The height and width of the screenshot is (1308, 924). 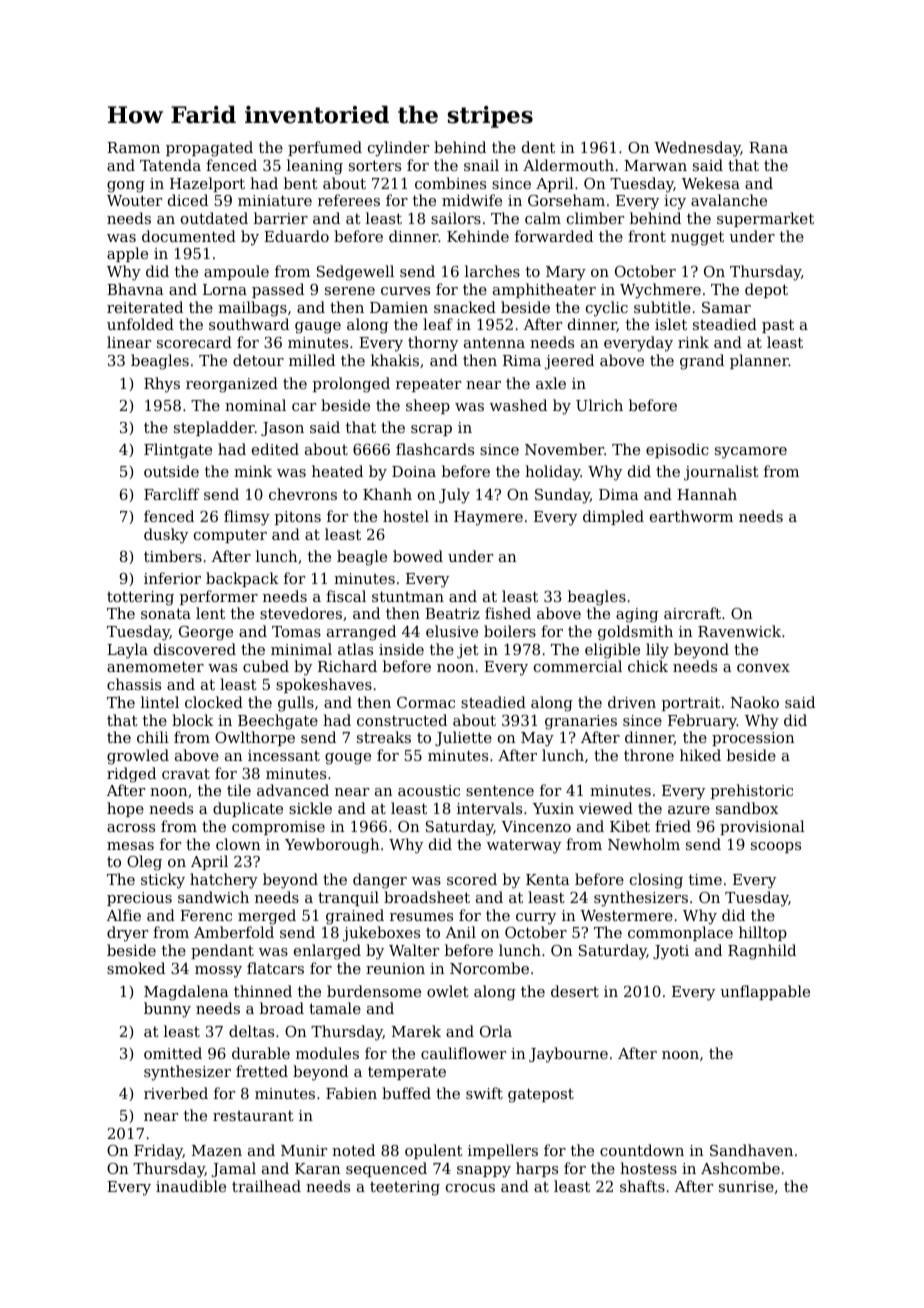 What do you see at coordinates (751, 453) in the screenshot?
I see `sycamore` at bounding box center [751, 453].
